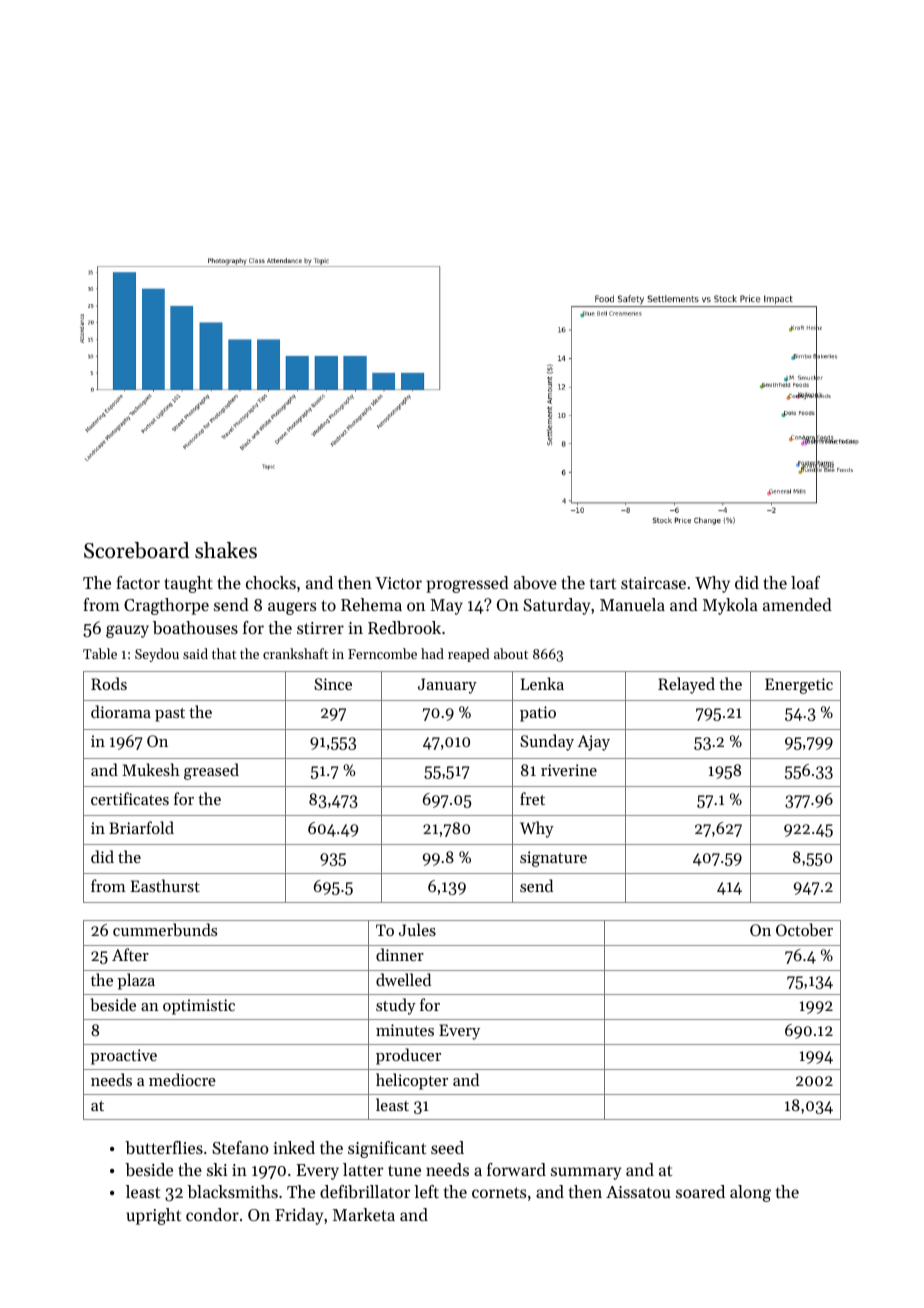 This screenshot has width=924, height=1308. Describe the element at coordinates (799, 686) in the screenshot. I see `Energetic` at that location.
